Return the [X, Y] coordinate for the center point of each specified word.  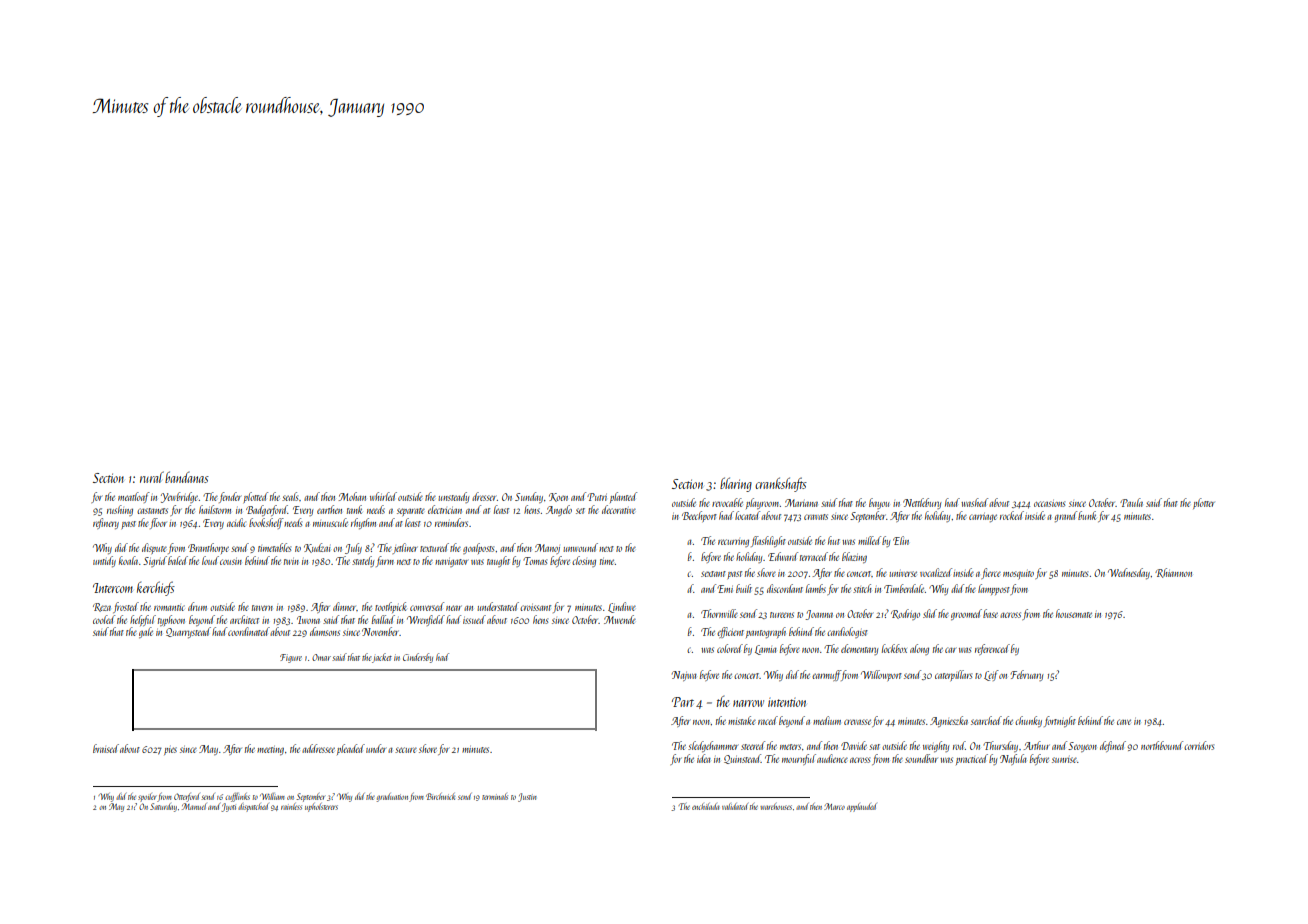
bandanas [187, 477]
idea [704, 758]
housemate [1074, 613]
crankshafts [781, 484]
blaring [736, 484]
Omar [321, 657]
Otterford [187, 797]
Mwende [620, 619]
